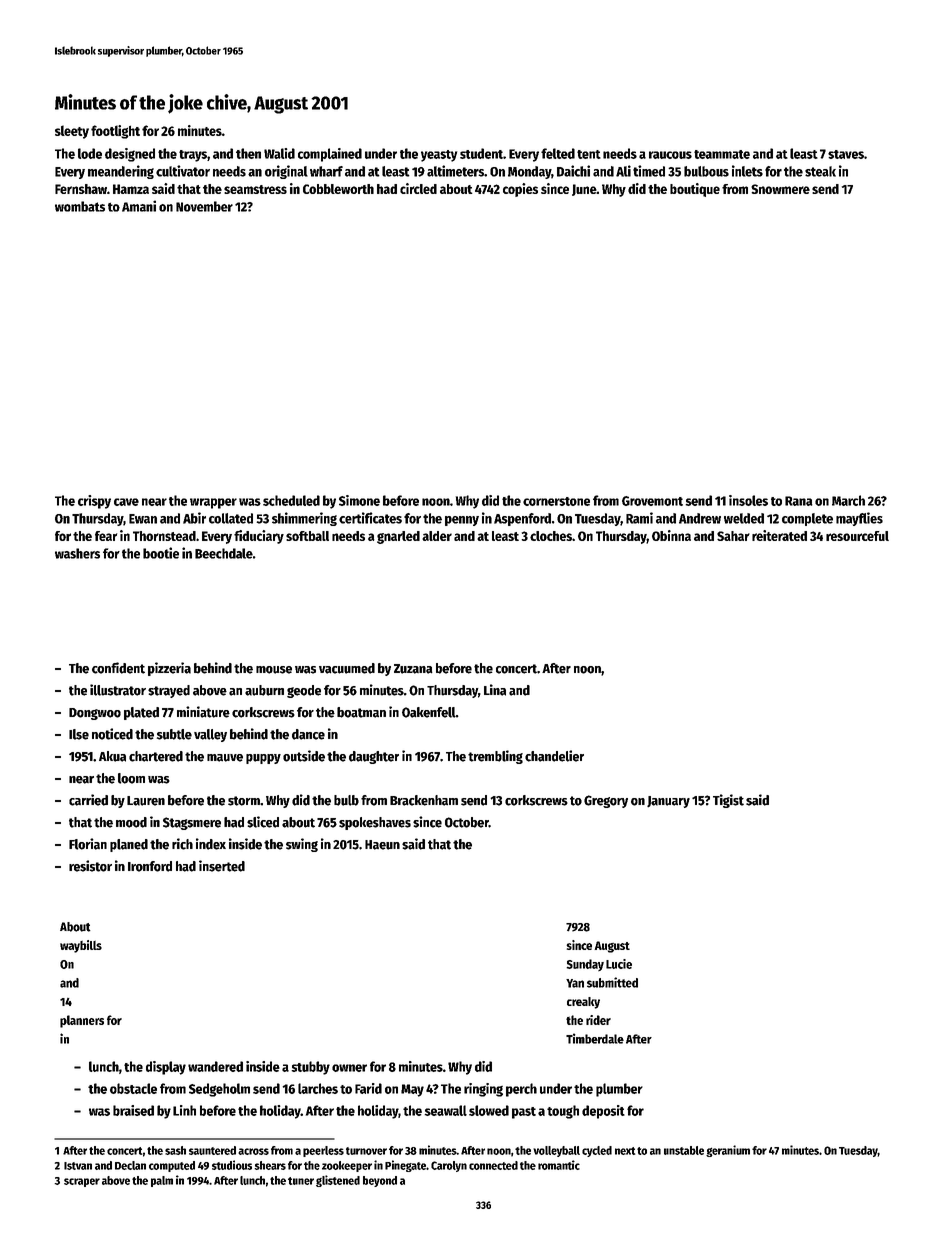 The image size is (952, 1233). What do you see at coordinates (798, 501) in the page?
I see `Rana` at bounding box center [798, 501].
